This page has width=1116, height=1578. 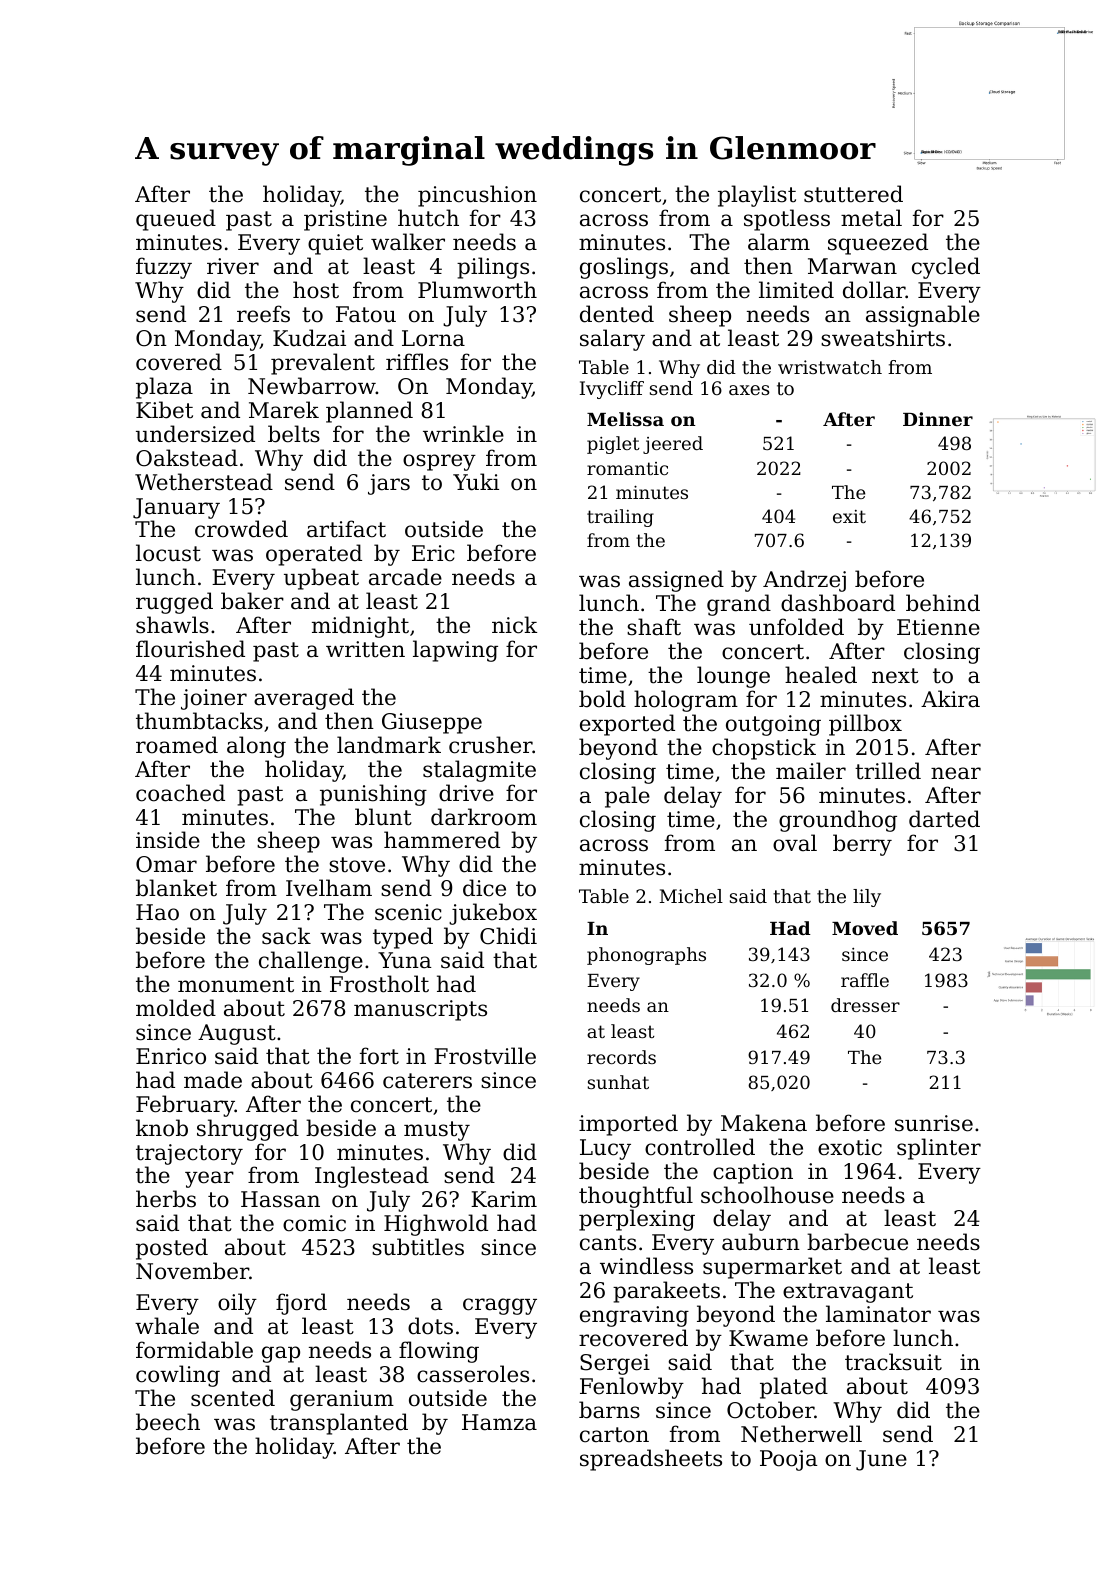 I want to click on exotic, so click(x=850, y=1147).
